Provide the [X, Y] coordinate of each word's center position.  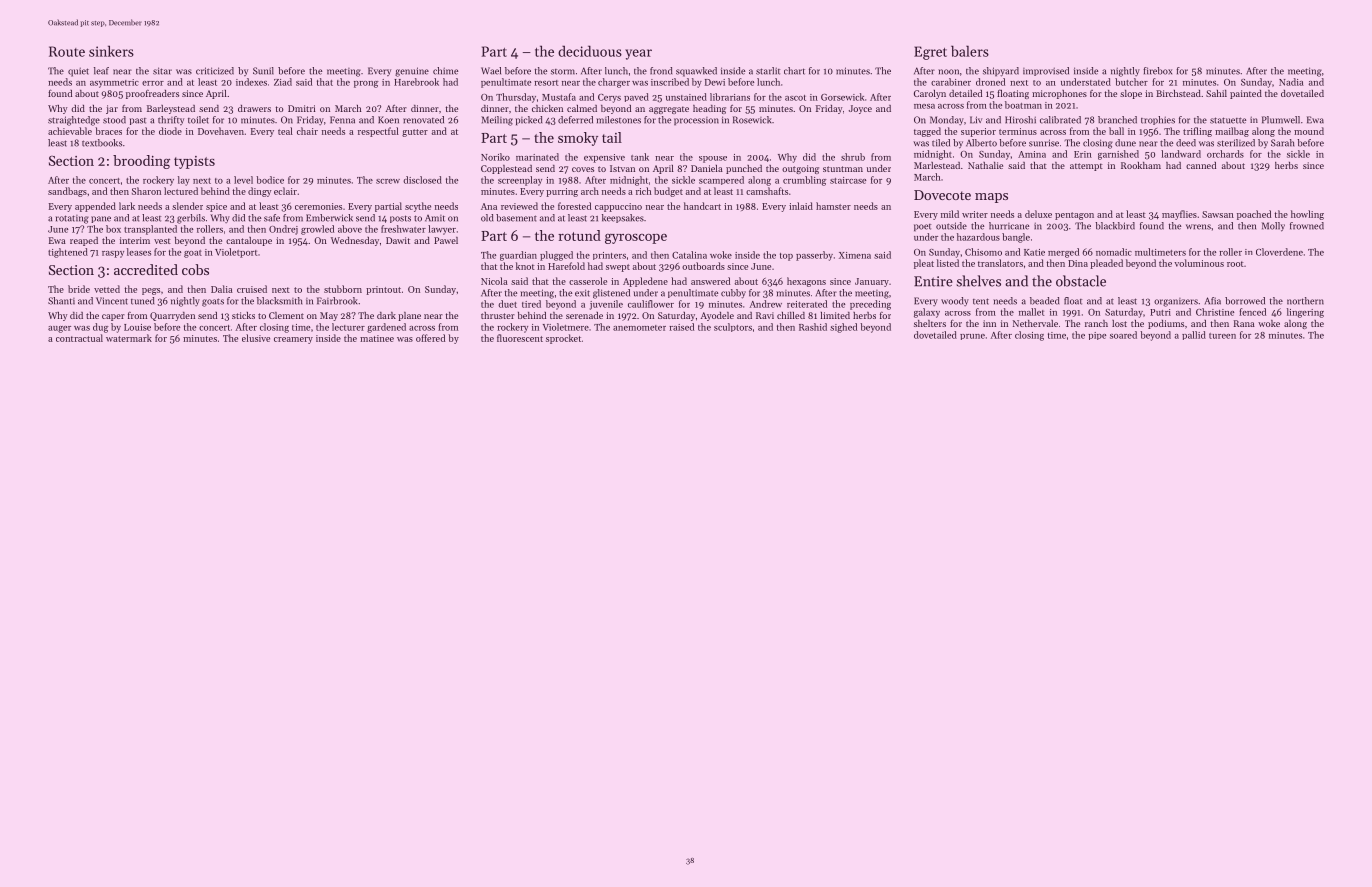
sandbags [67, 192]
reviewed [519, 206]
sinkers [111, 51]
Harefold [566, 266]
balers [970, 51]
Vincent [112, 301]
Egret [930, 53]
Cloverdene [1279, 252]
